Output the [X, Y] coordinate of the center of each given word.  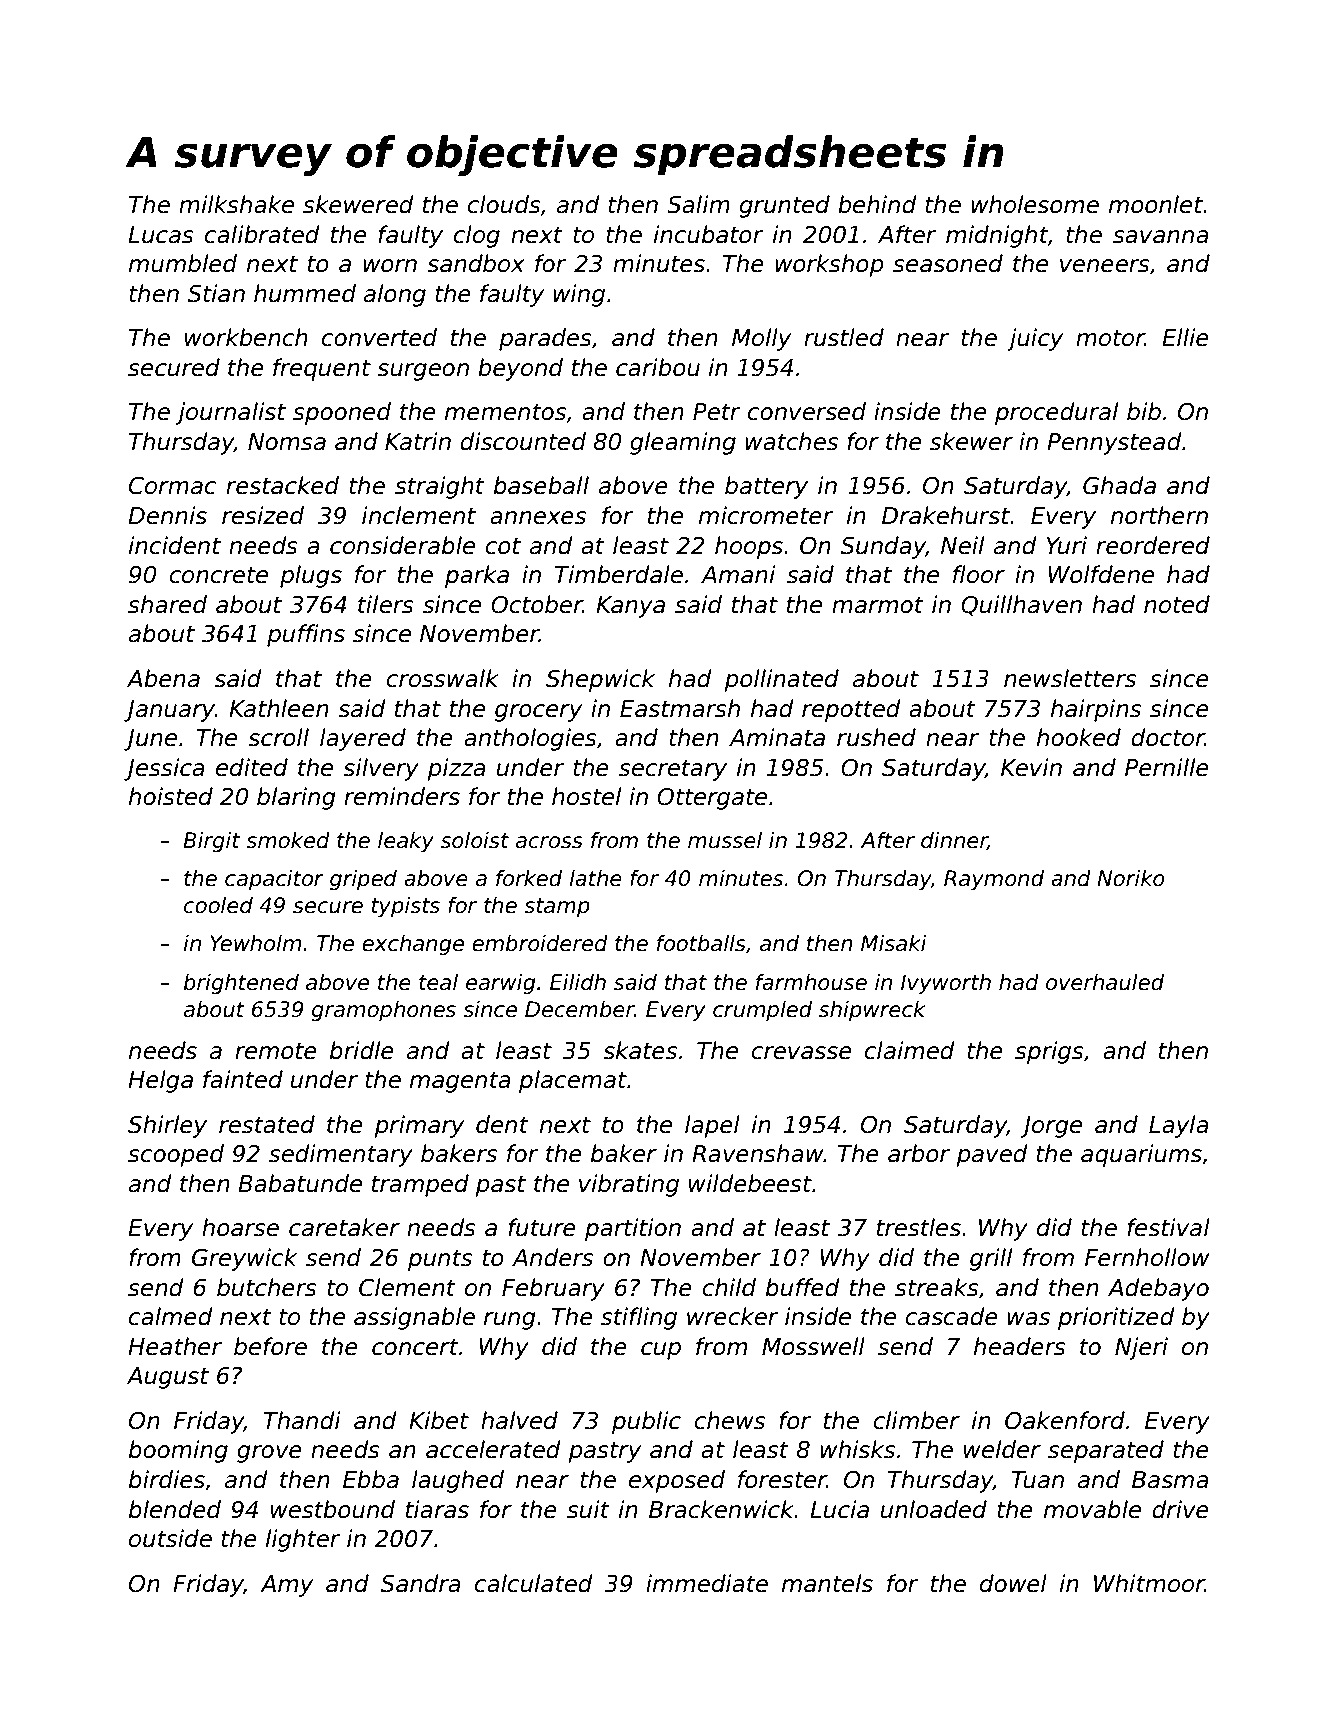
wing [579, 295]
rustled [844, 337]
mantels [827, 1583]
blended [175, 1509]
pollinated [781, 680]
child [729, 1287]
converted [379, 337]
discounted [523, 441]
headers [1020, 1346]
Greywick [244, 1259]
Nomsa [287, 442]
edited [252, 767]
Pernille [1167, 767]
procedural [1056, 413]
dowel [1013, 1583]
